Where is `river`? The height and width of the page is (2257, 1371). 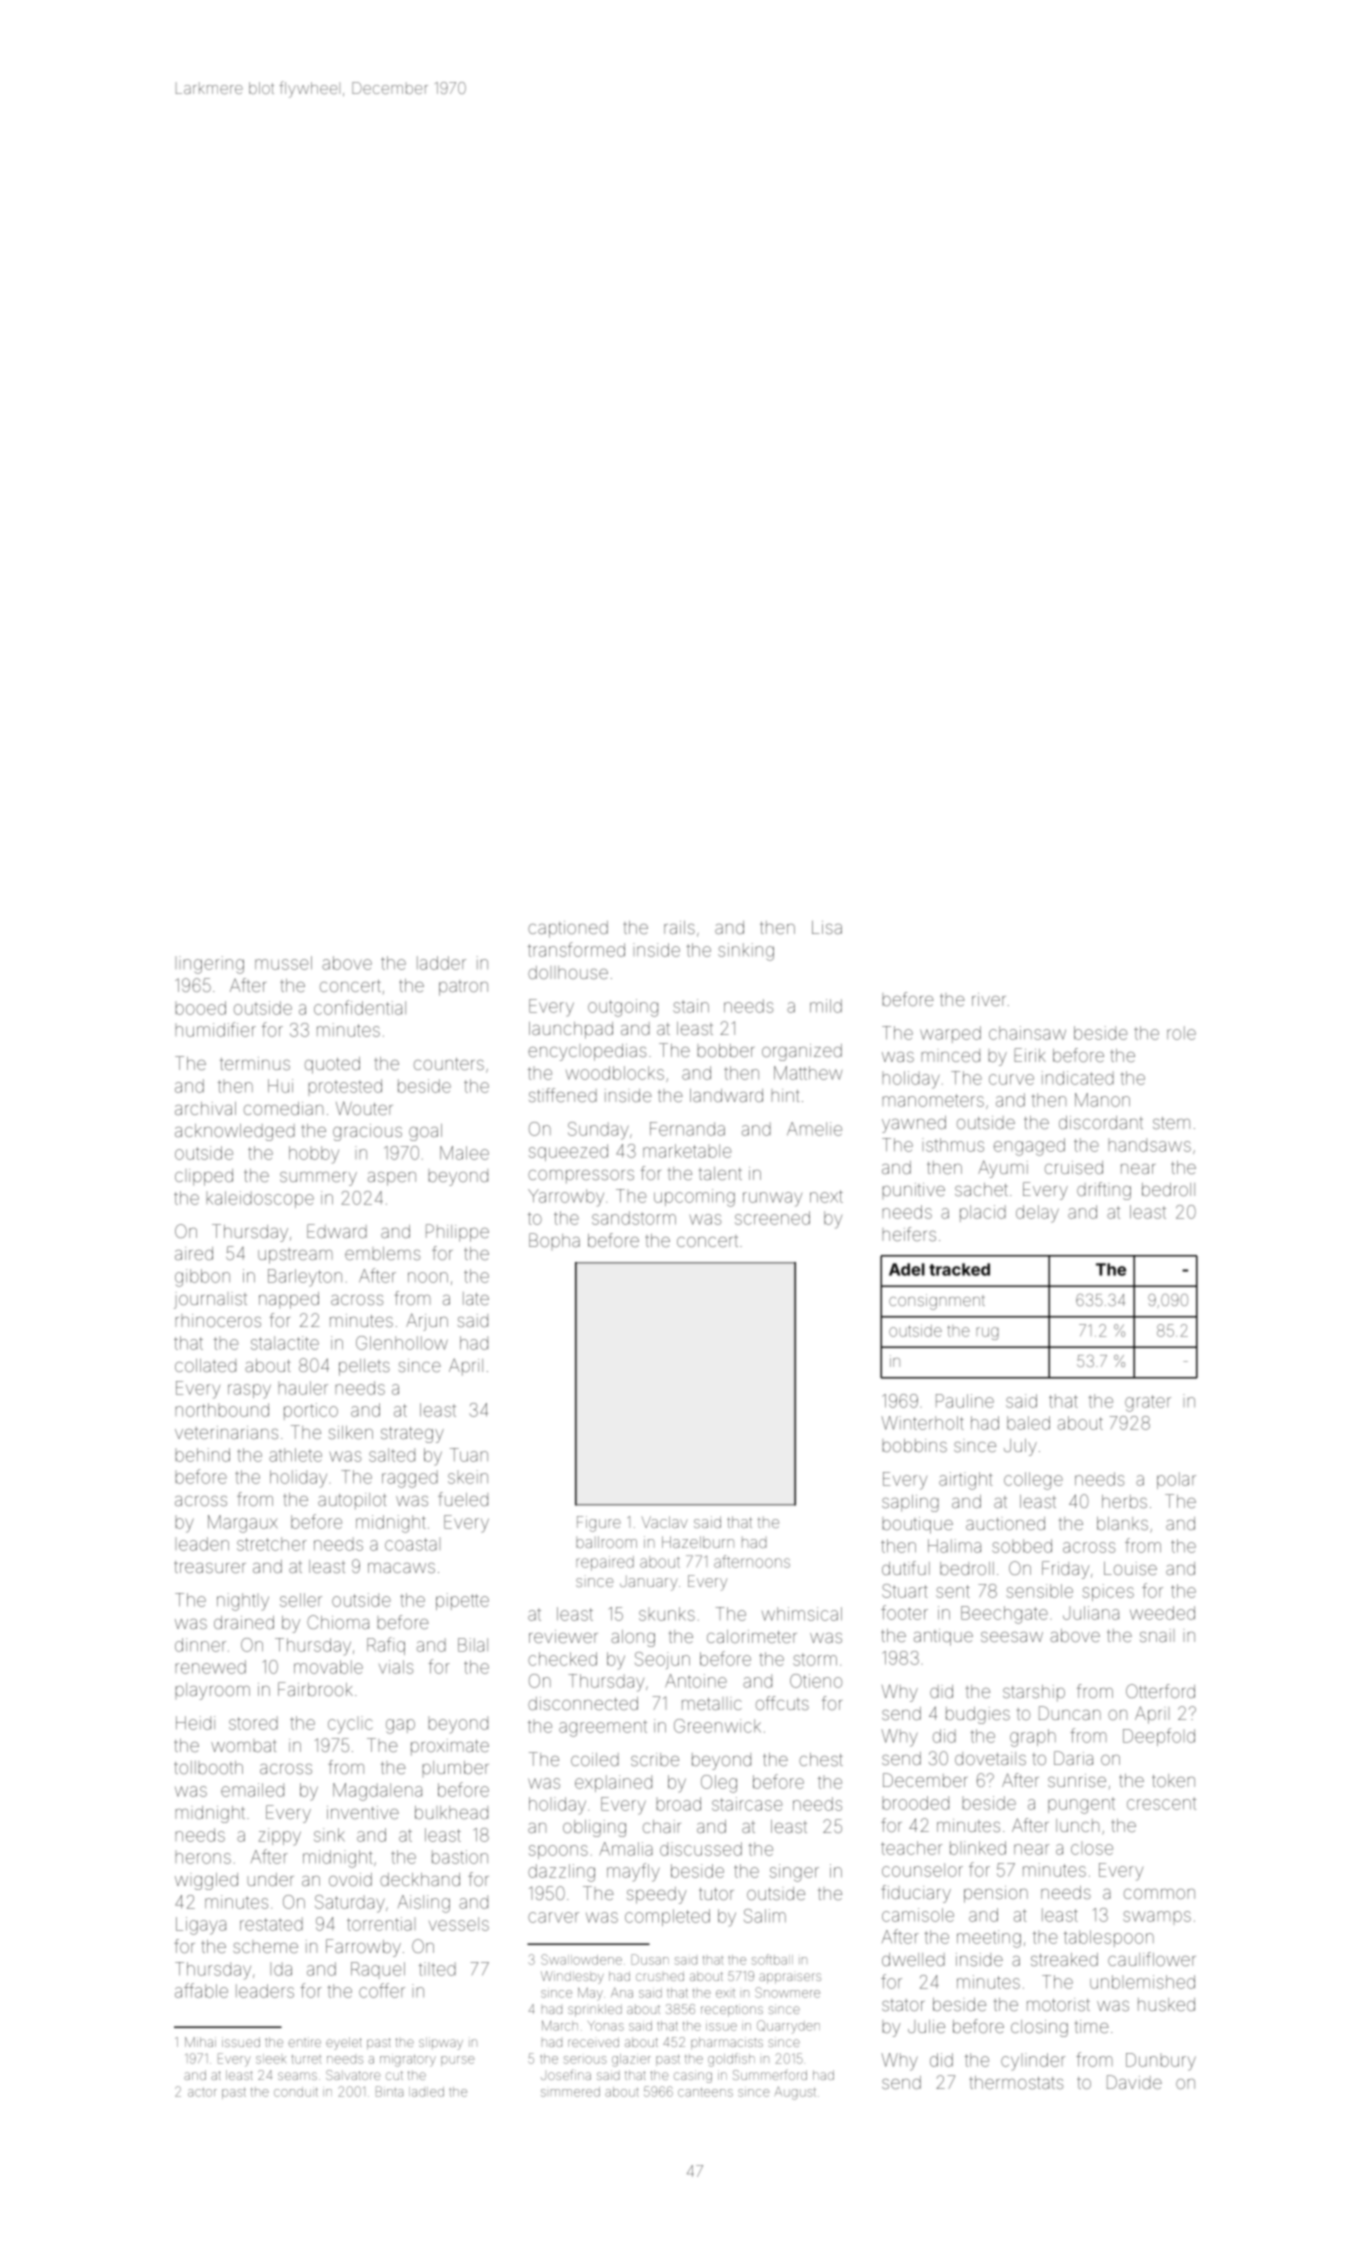
river is located at coordinates (989, 999).
